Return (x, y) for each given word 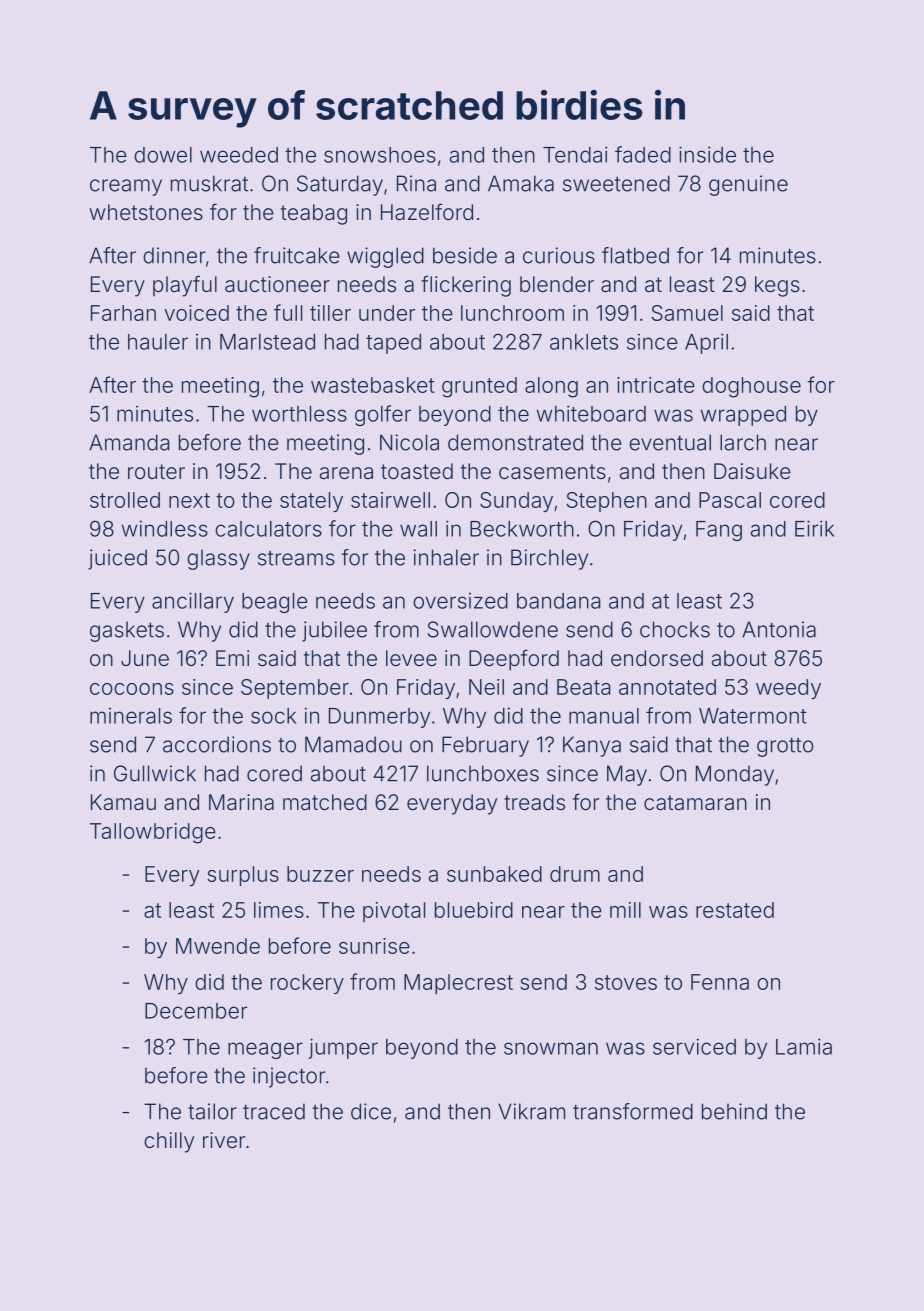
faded (643, 154)
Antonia (779, 629)
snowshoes (380, 155)
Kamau (123, 802)
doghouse (751, 387)
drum (575, 874)
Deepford (514, 660)
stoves (626, 982)
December (196, 1011)
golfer (383, 415)
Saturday (340, 185)
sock (273, 716)
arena (346, 473)
